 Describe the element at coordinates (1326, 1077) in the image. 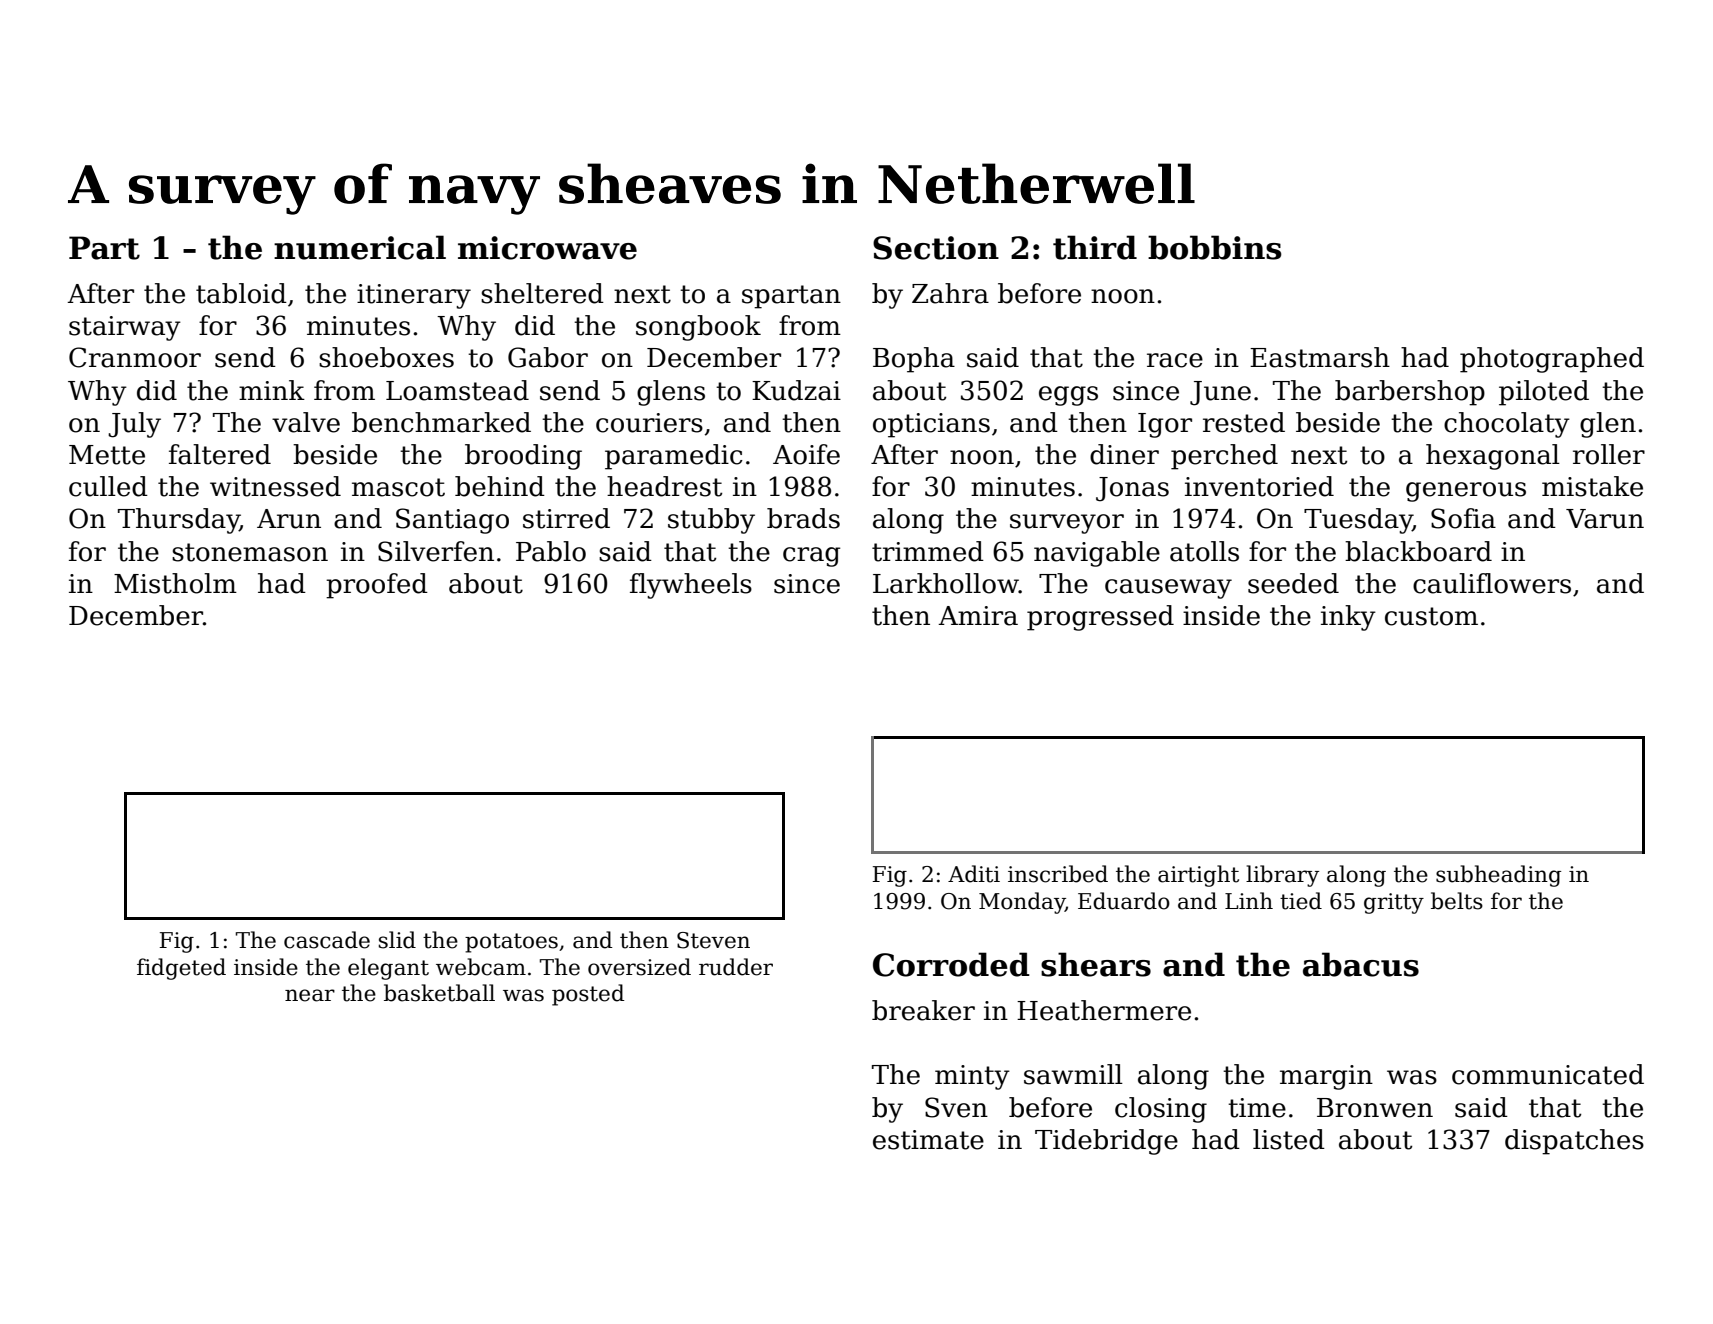

I see `margin` at that location.
